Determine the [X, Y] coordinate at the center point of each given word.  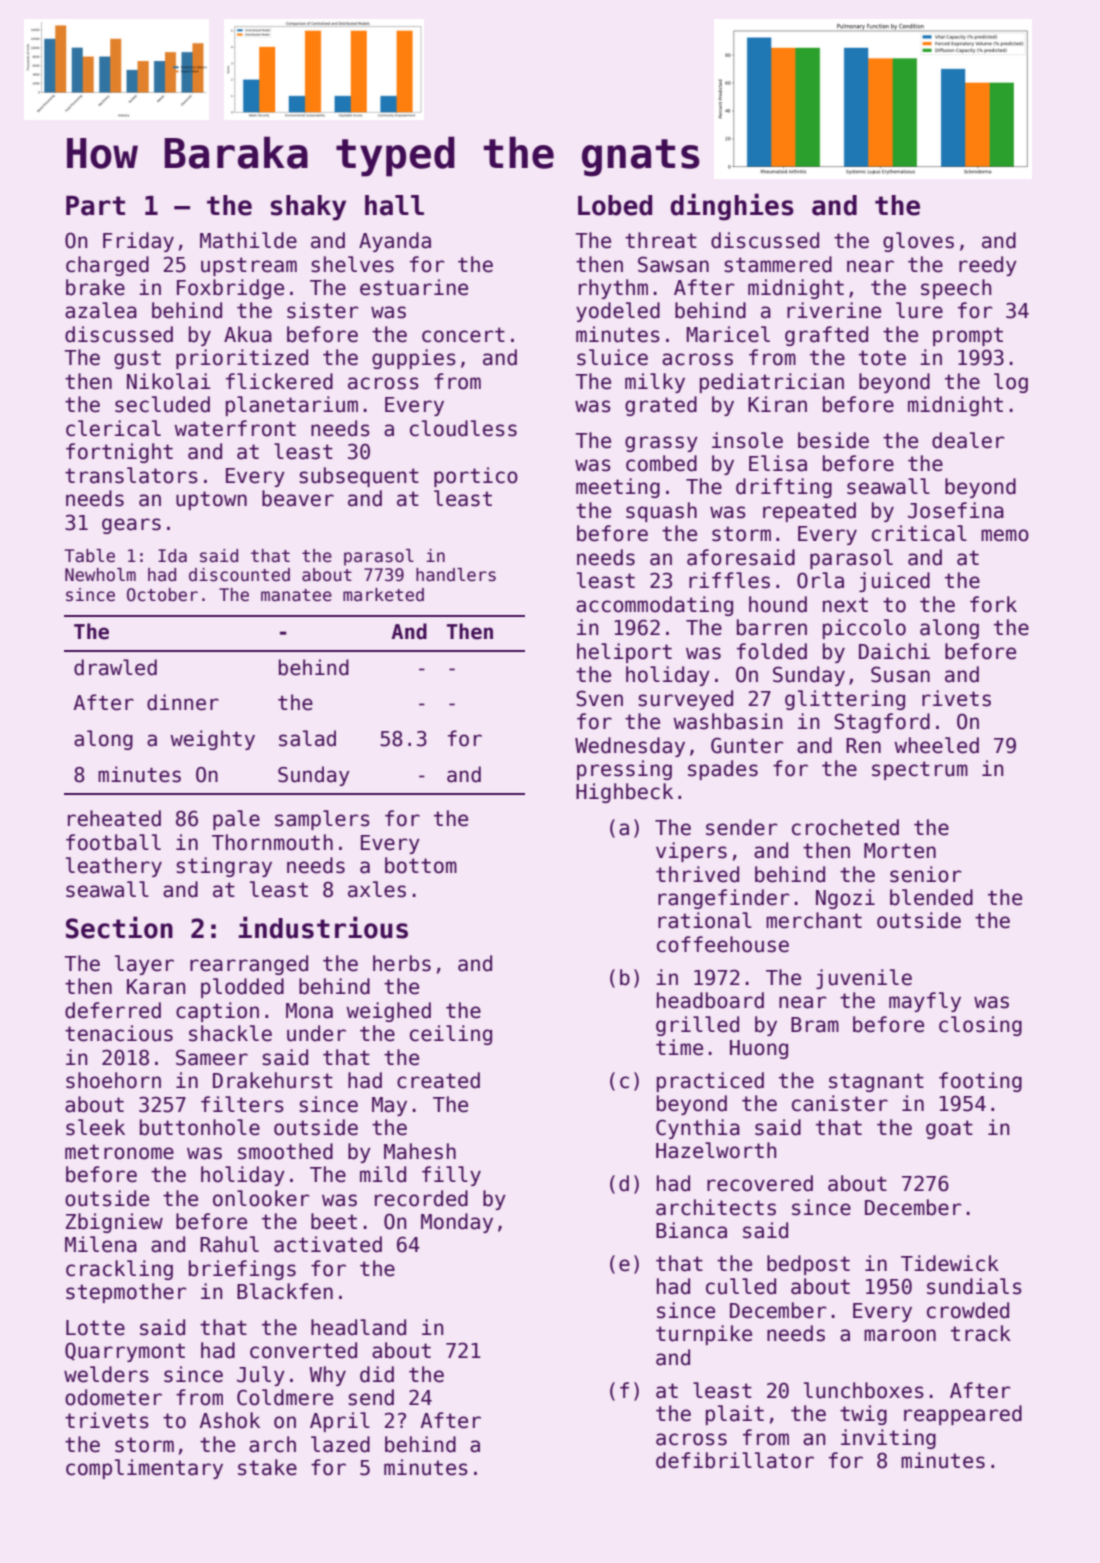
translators [131, 475]
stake [267, 1467]
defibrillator [735, 1460]
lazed [340, 1444]
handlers [456, 575]
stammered [778, 264]
